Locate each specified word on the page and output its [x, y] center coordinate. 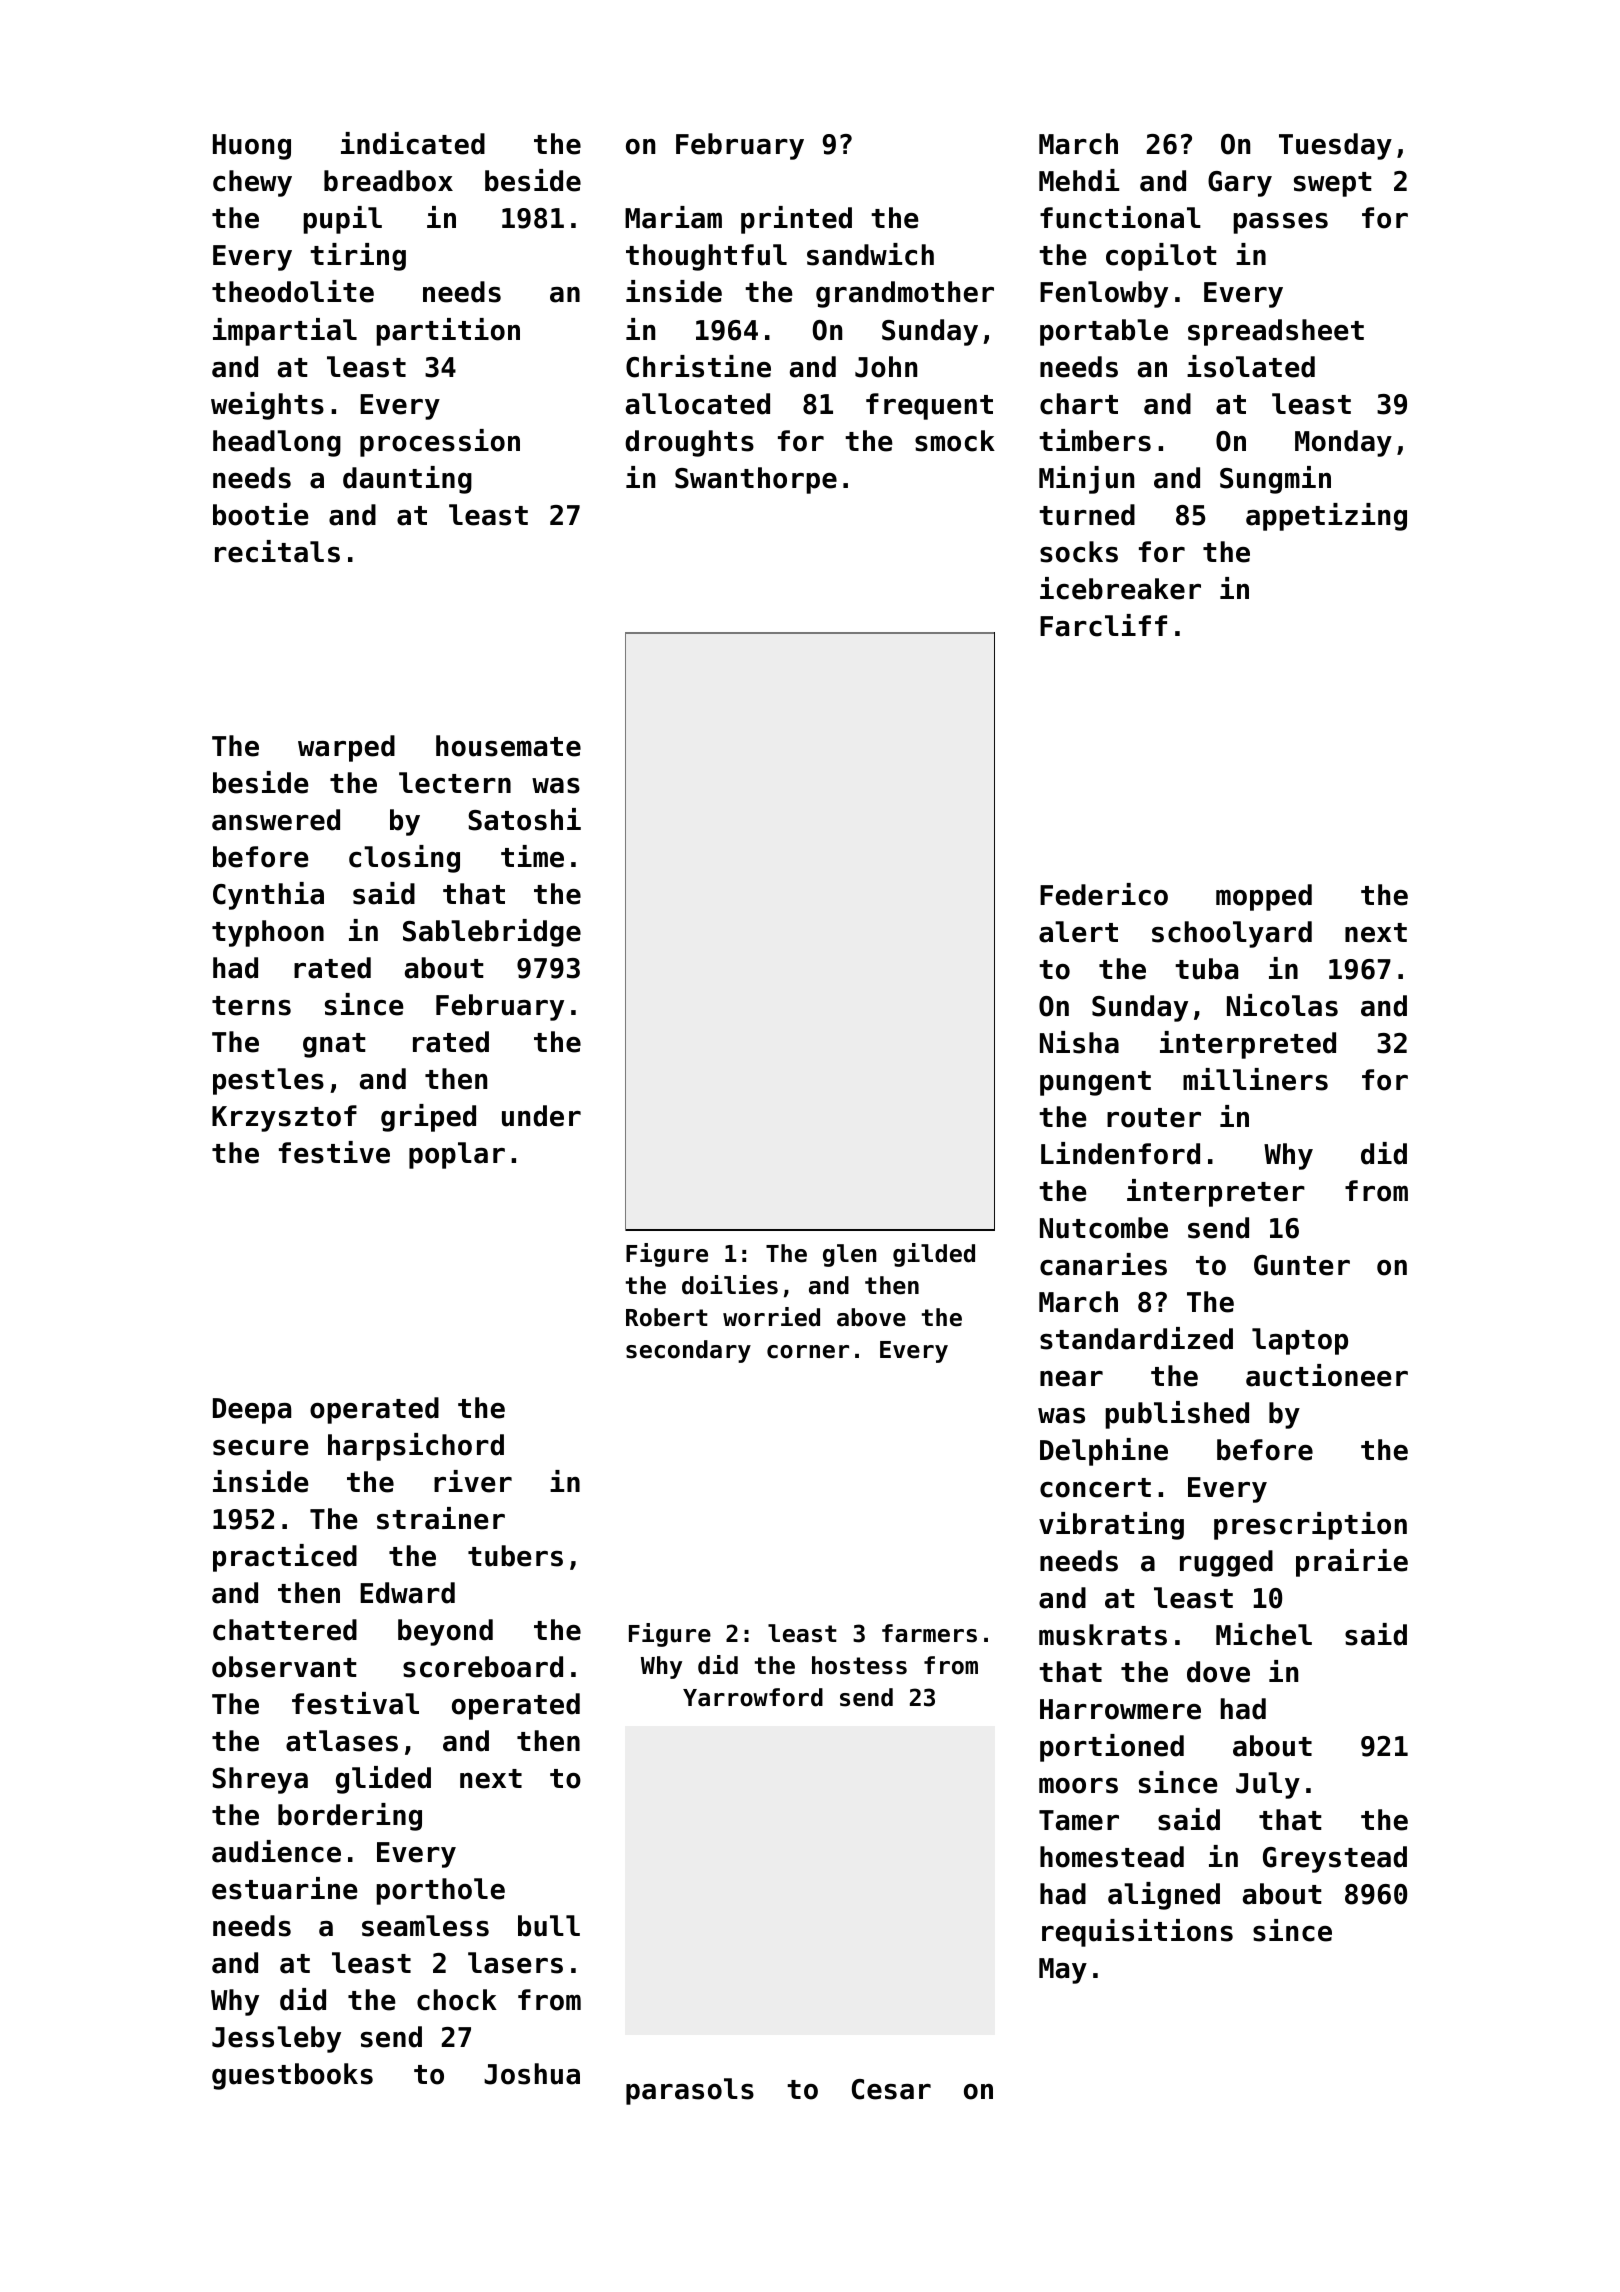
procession [440, 443]
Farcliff [1103, 625]
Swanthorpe [756, 480]
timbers [1095, 440]
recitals [277, 551]
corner [808, 1352]
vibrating [1111, 1526]
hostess [859, 1665]
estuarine [285, 1888]
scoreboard [483, 1667]
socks [1079, 552]
